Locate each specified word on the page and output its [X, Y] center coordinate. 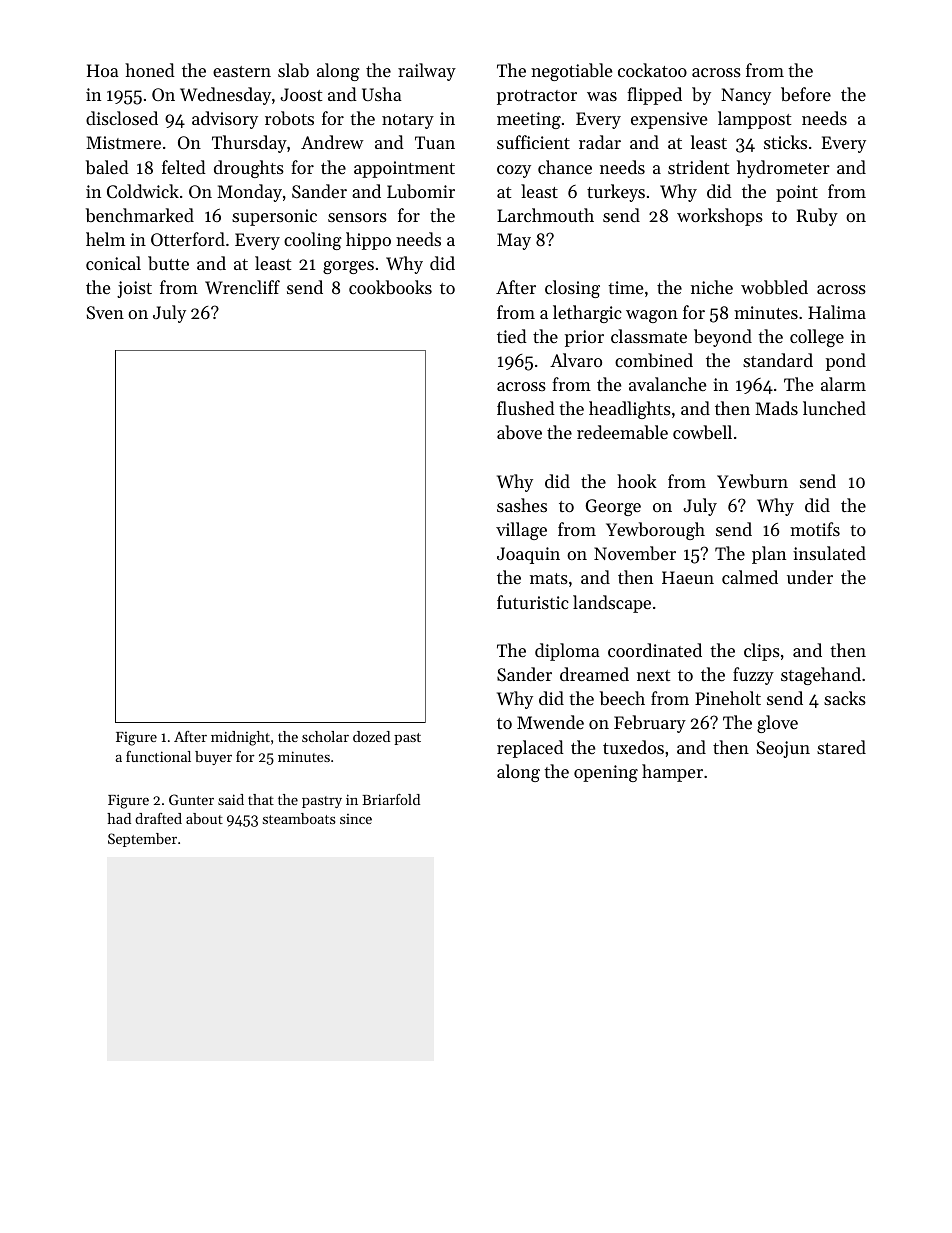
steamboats [299, 818]
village [521, 531]
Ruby [817, 217]
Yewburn [752, 481]
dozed [371, 736]
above [519, 432]
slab [293, 70]
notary [408, 121]
